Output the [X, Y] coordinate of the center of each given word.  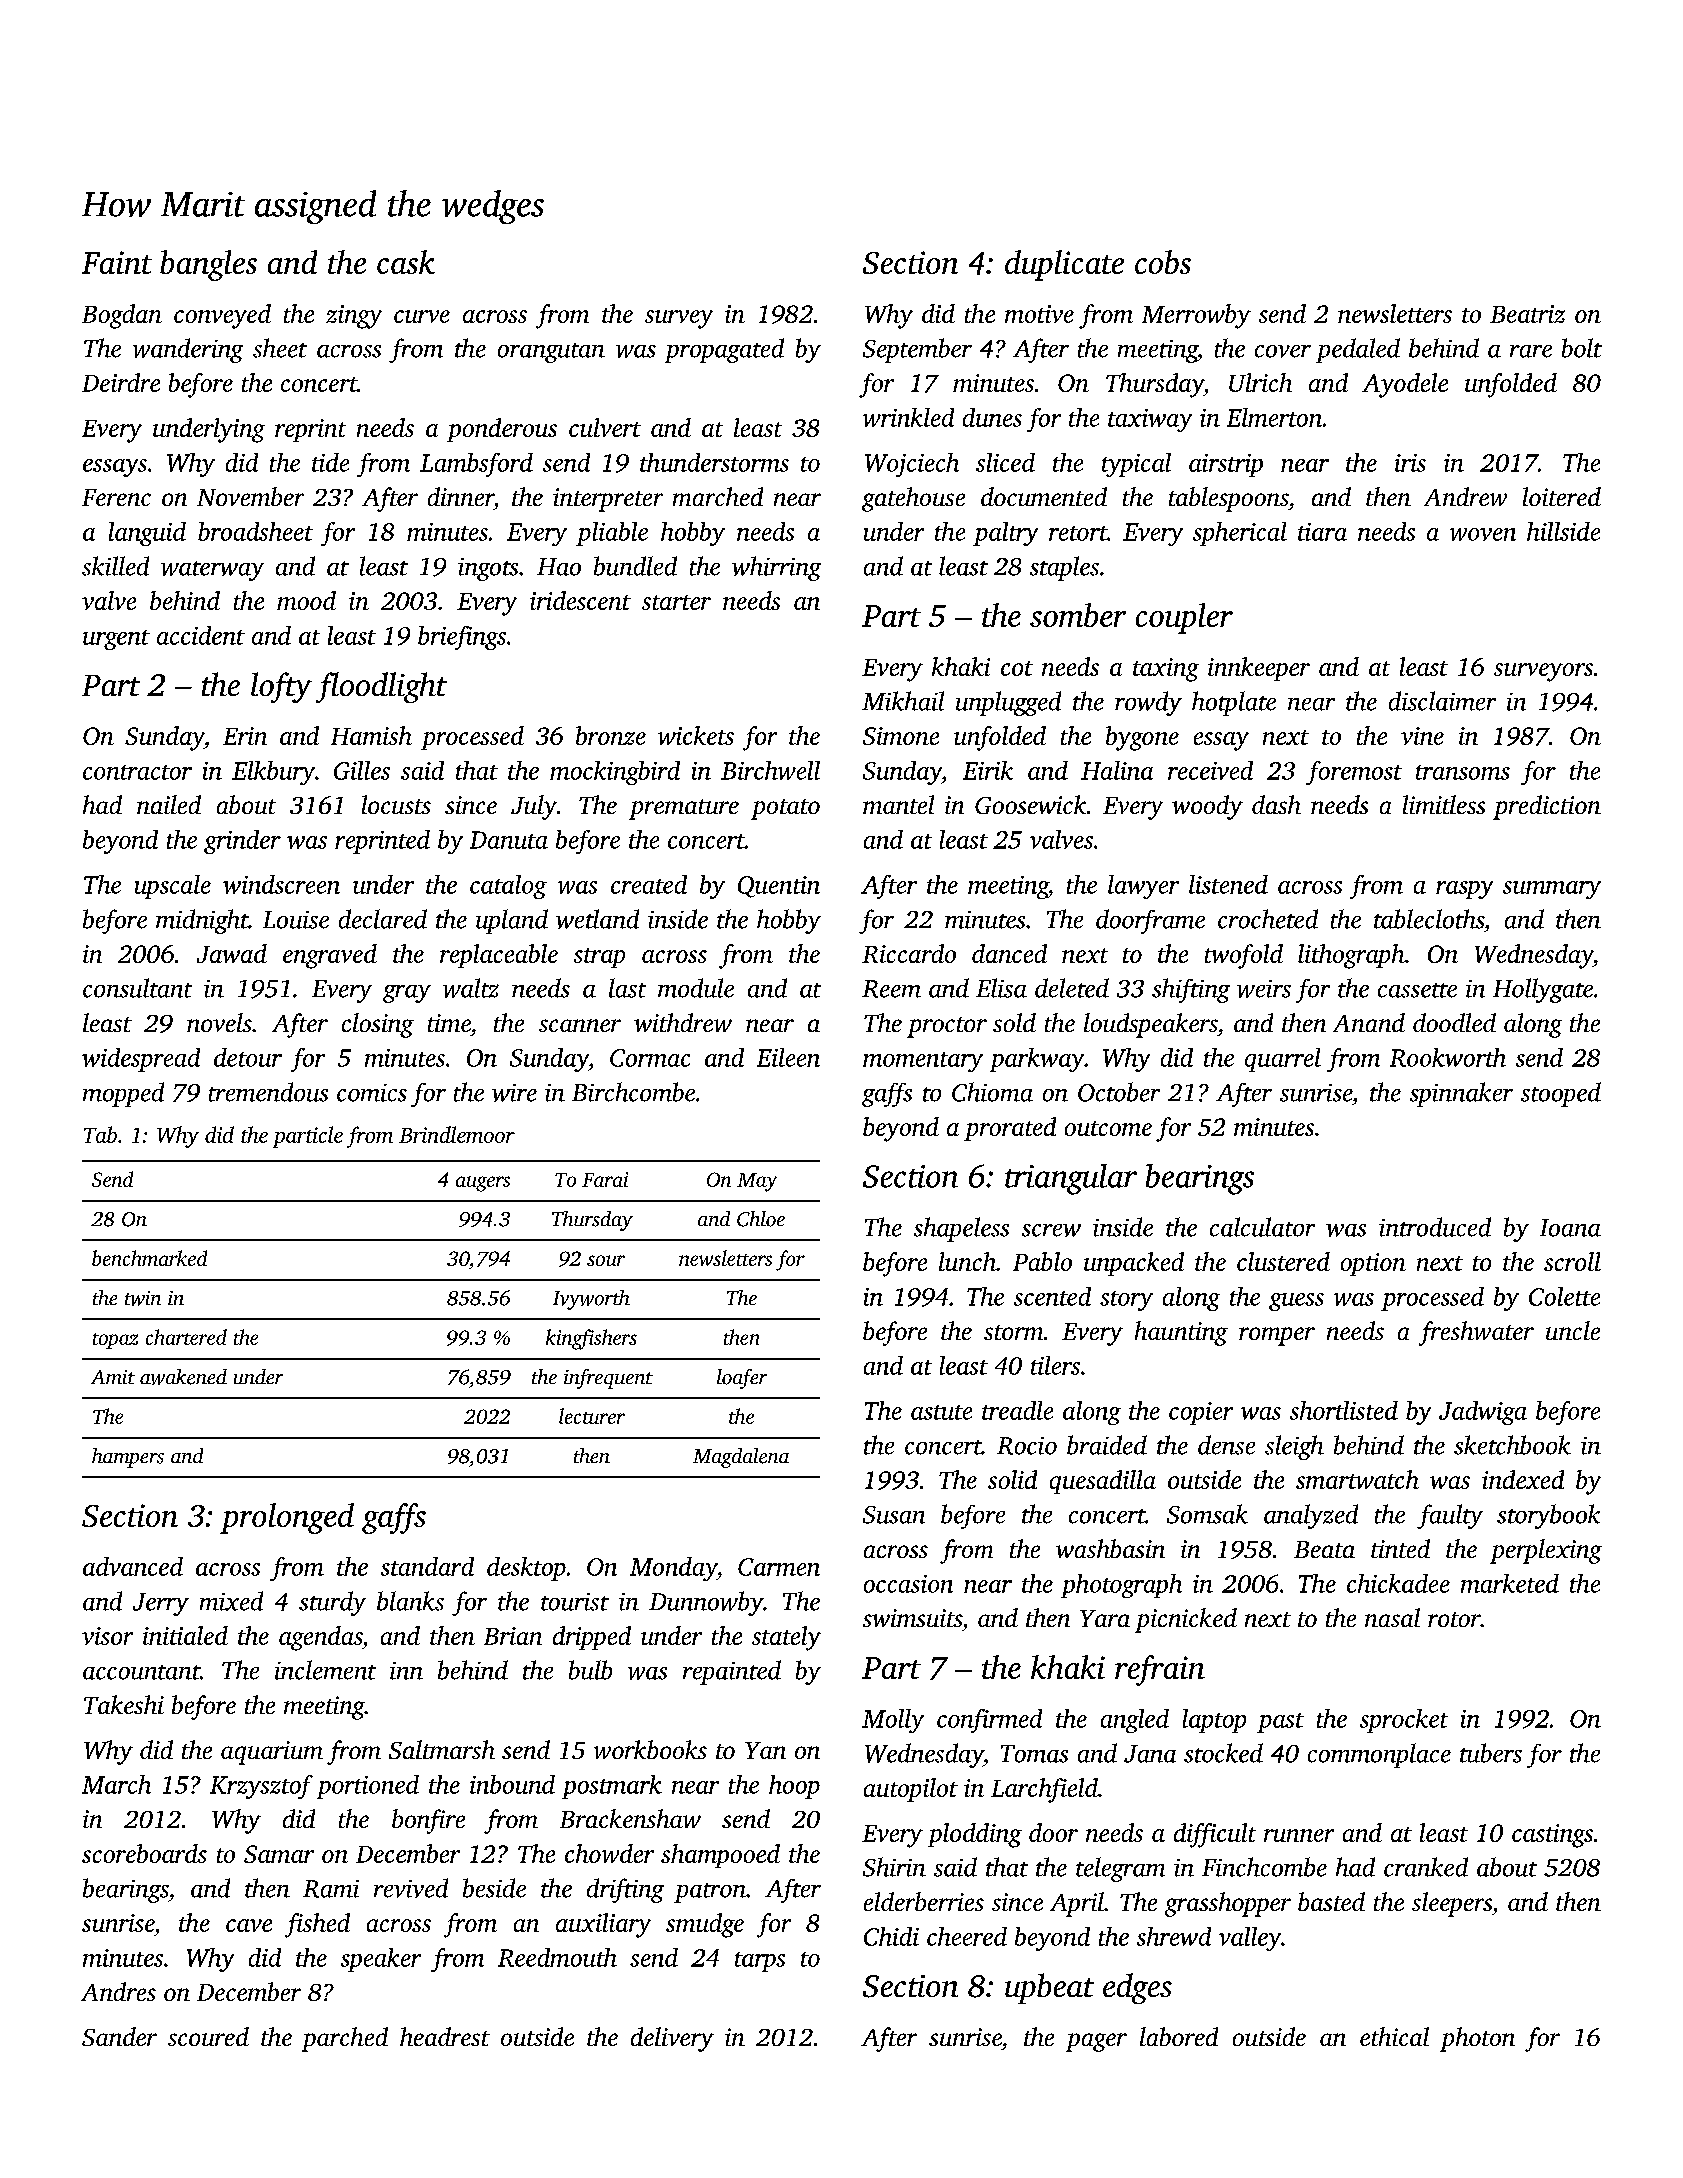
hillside [1563, 531]
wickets [696, 735]
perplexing [1546, 1551]
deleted [1072, 988]
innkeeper [1259, 669]
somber [1078, 615]
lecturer [592, 1416]
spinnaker [1461, 1094]
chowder [609, 1853]
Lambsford [476, 465]
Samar [279, 1854]
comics [372, 1093]
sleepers [1452, 1904]
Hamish [371, 735]
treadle [1017, 1410]
